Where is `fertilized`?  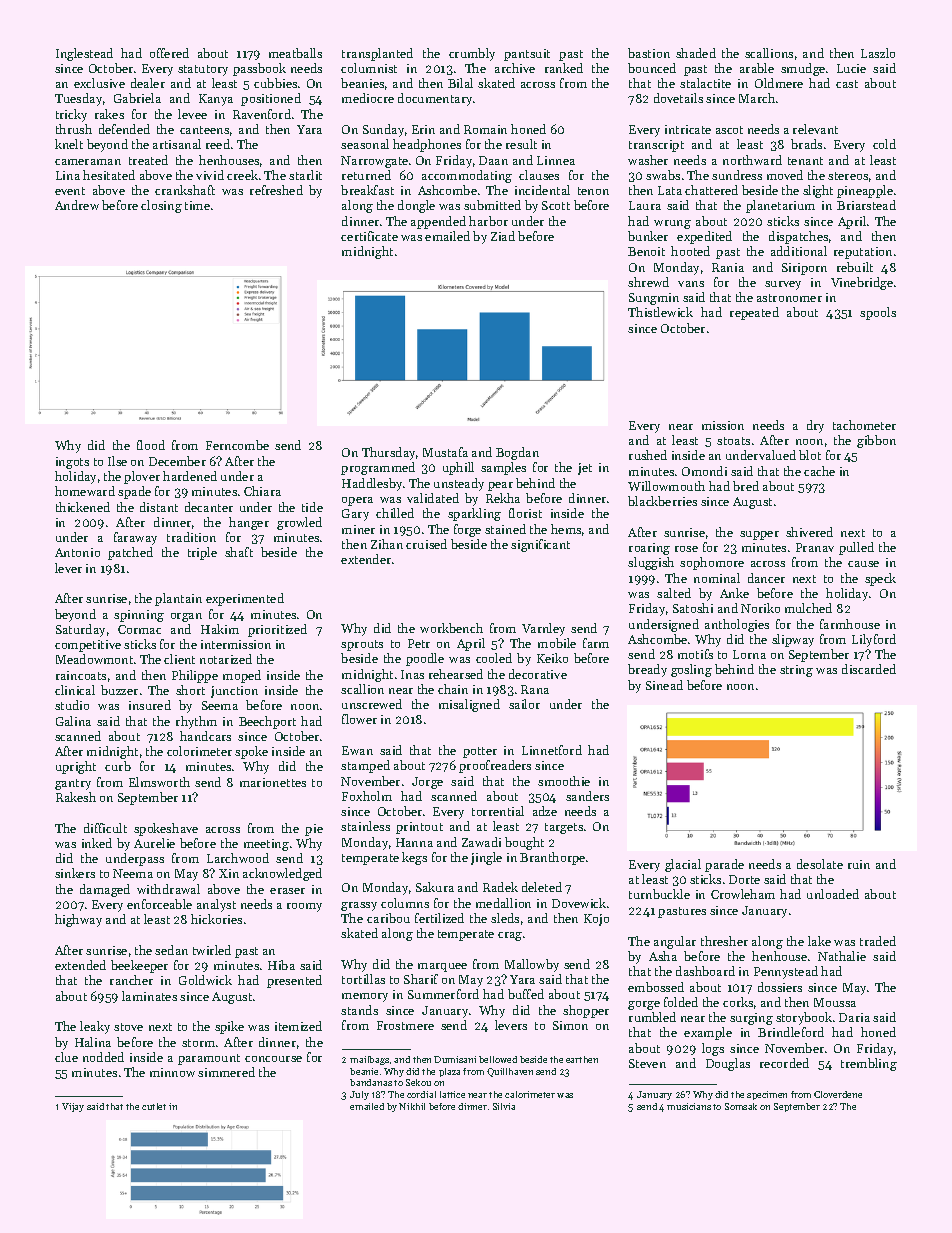 fertilized is located at coordinates (439, 918).
